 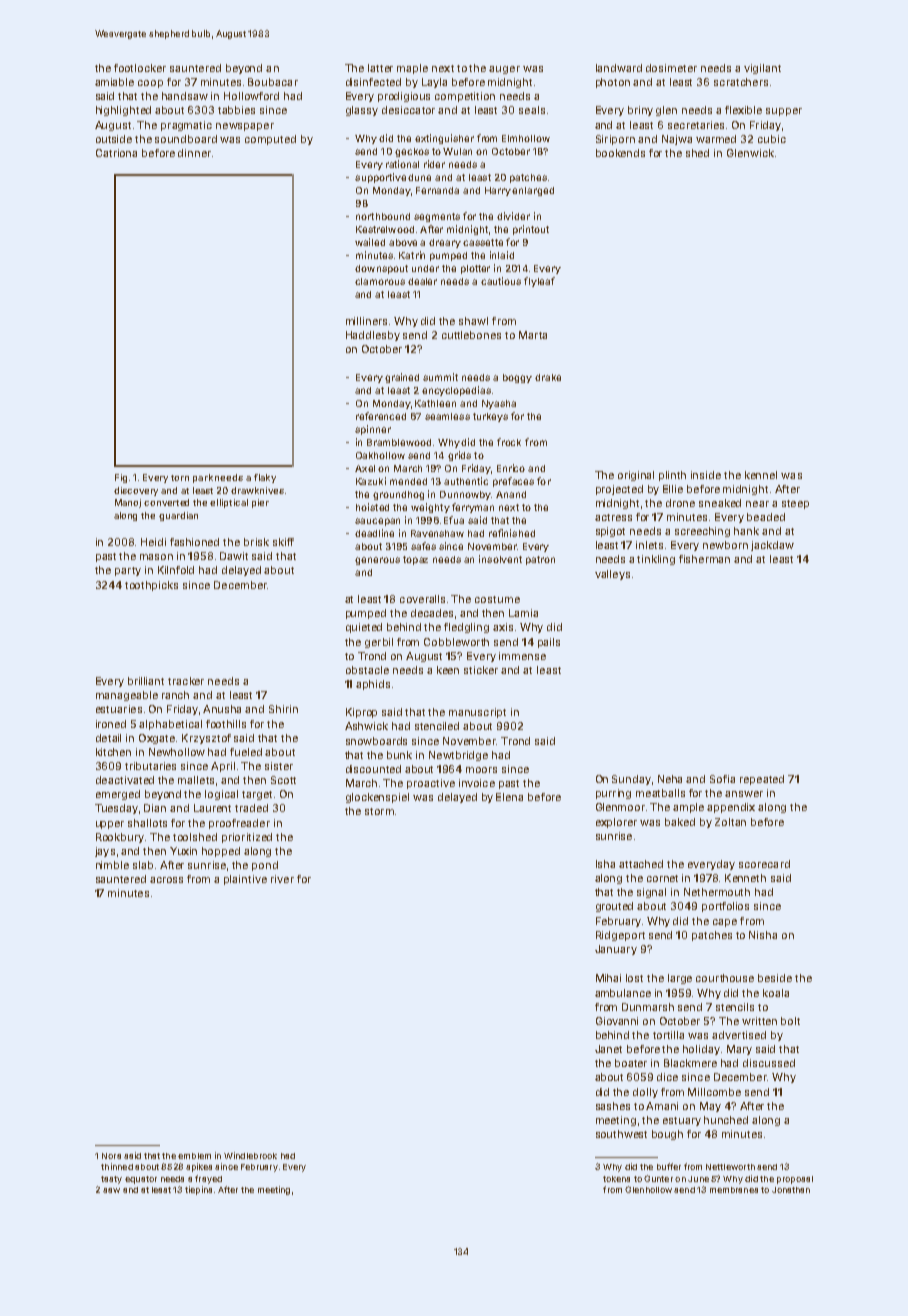 What do you see at coordinates (250, 1155) in the screenshot?
I see `Windlebrook` at bounding box center [250, 1155].
